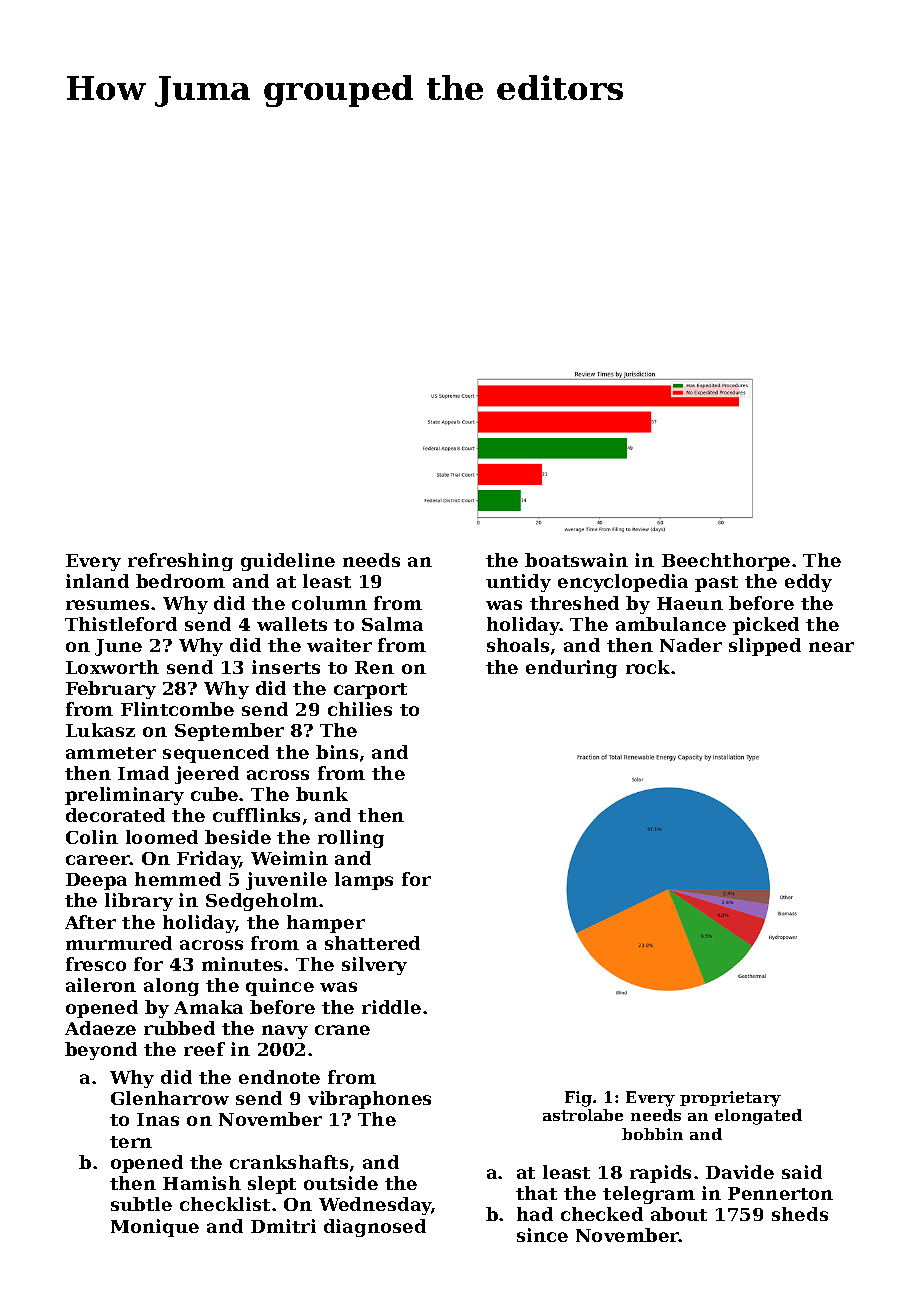  What do you see at coordinates (730, 1099) in the image?
I see `proprietary` at bounding box center [730, 1099].
